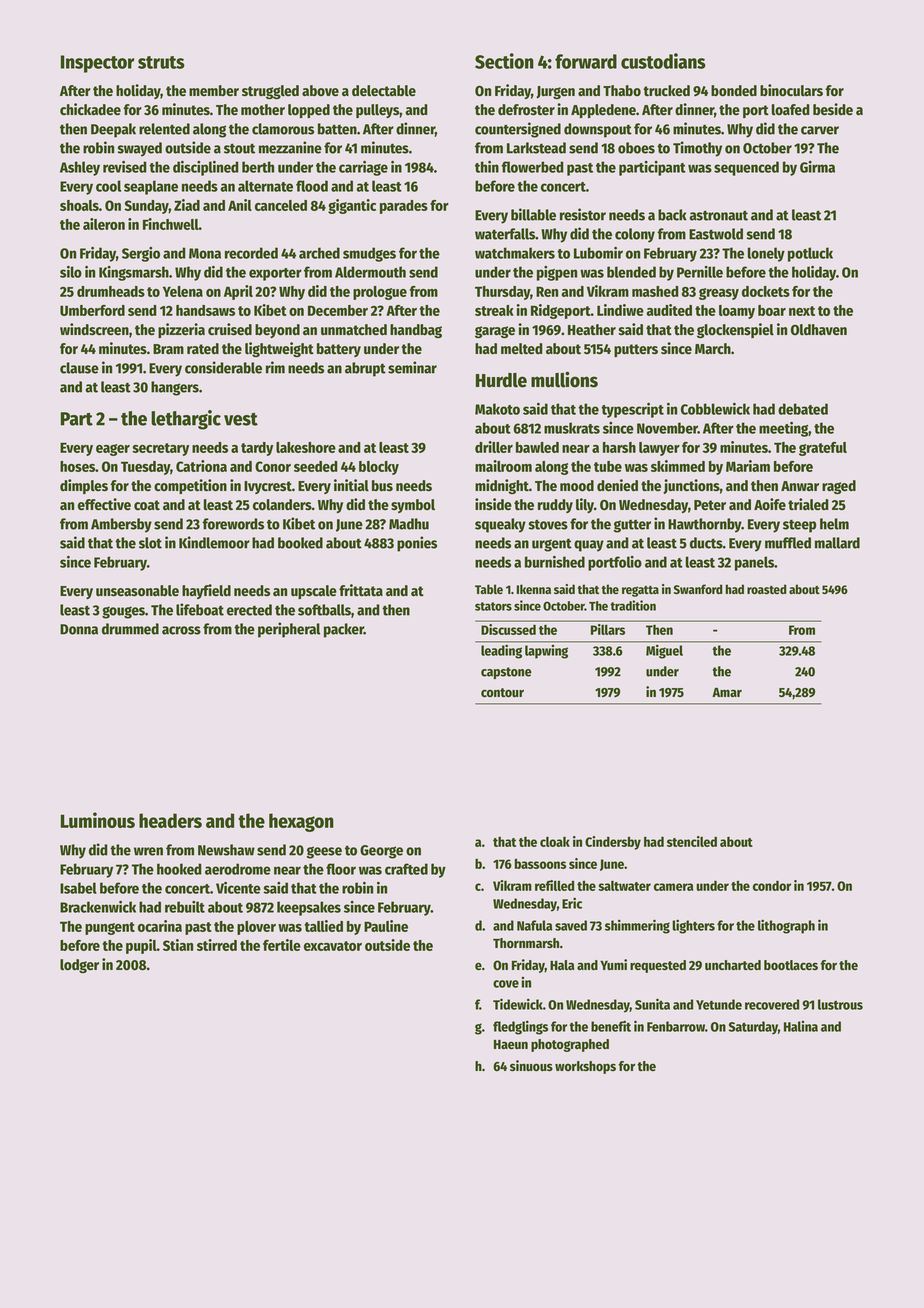  What do you see at coordinates (727, 693) in the screenshot?
I see `Amar` at bounding box center [727, 693].
